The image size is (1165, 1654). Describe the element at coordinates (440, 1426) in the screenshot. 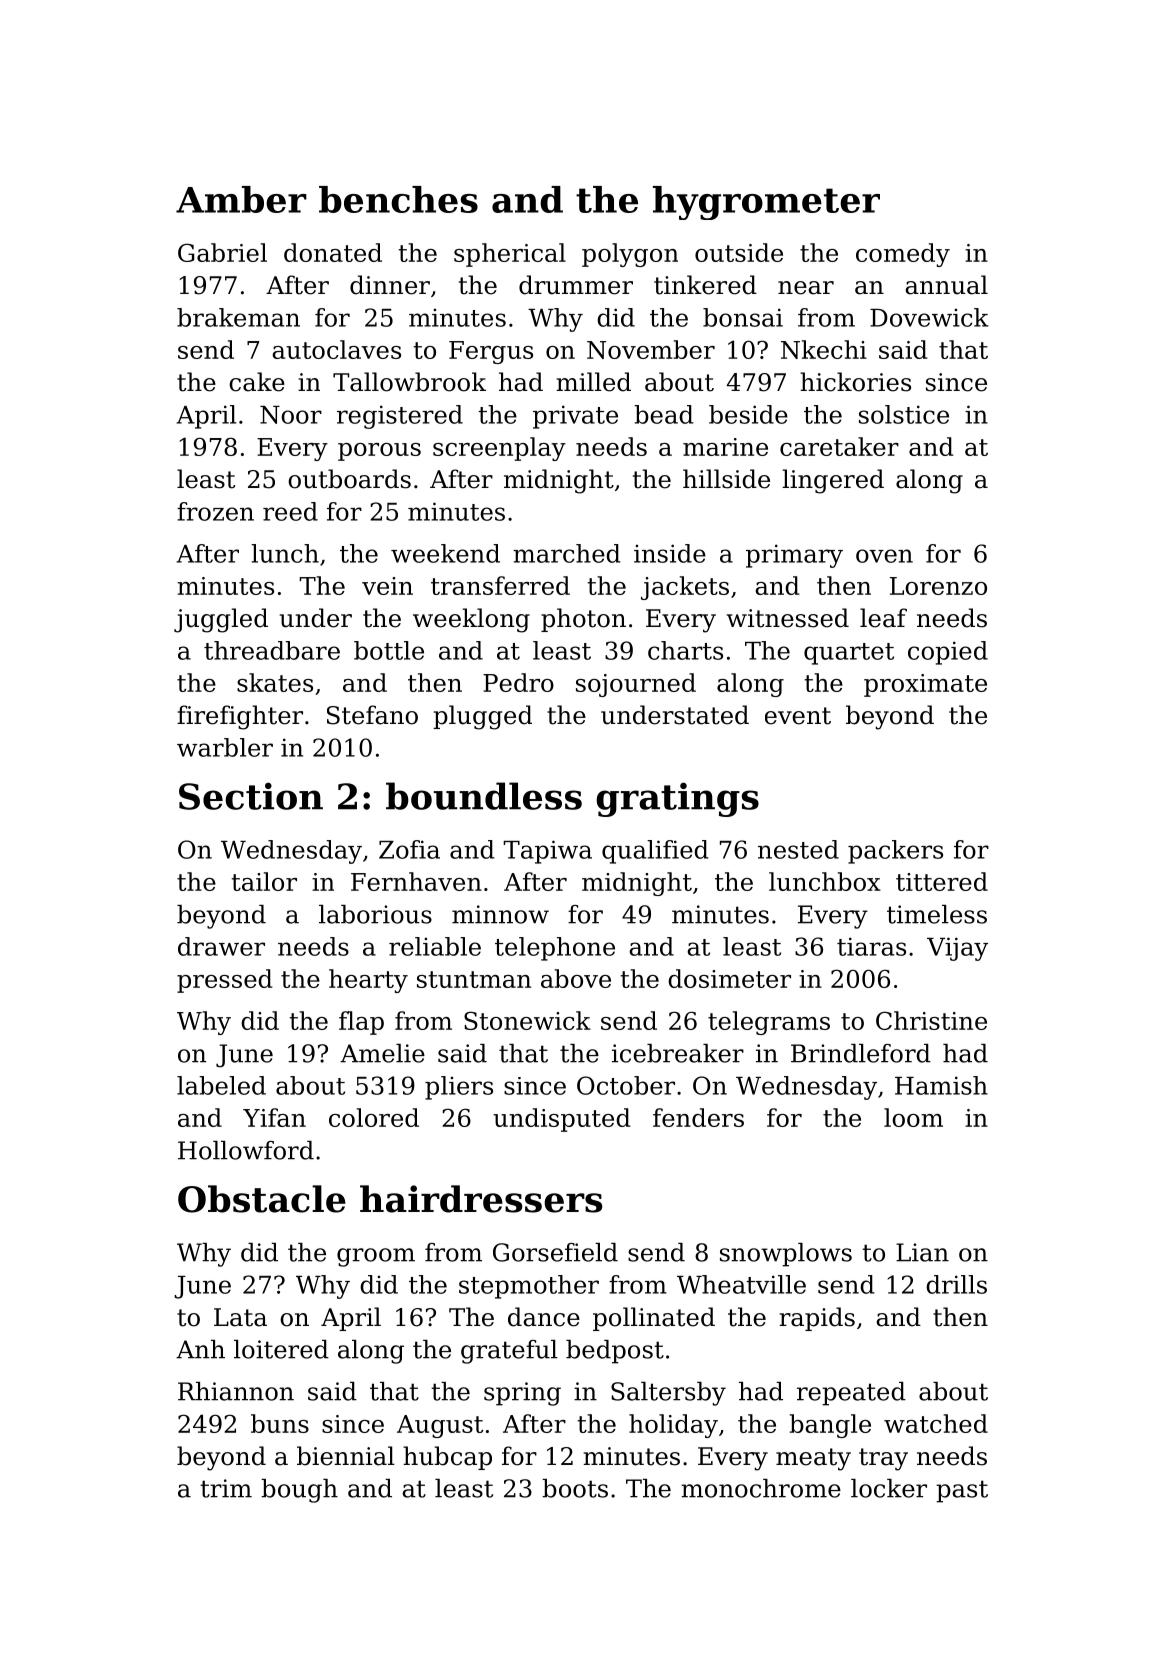

I see `August` at that location.
